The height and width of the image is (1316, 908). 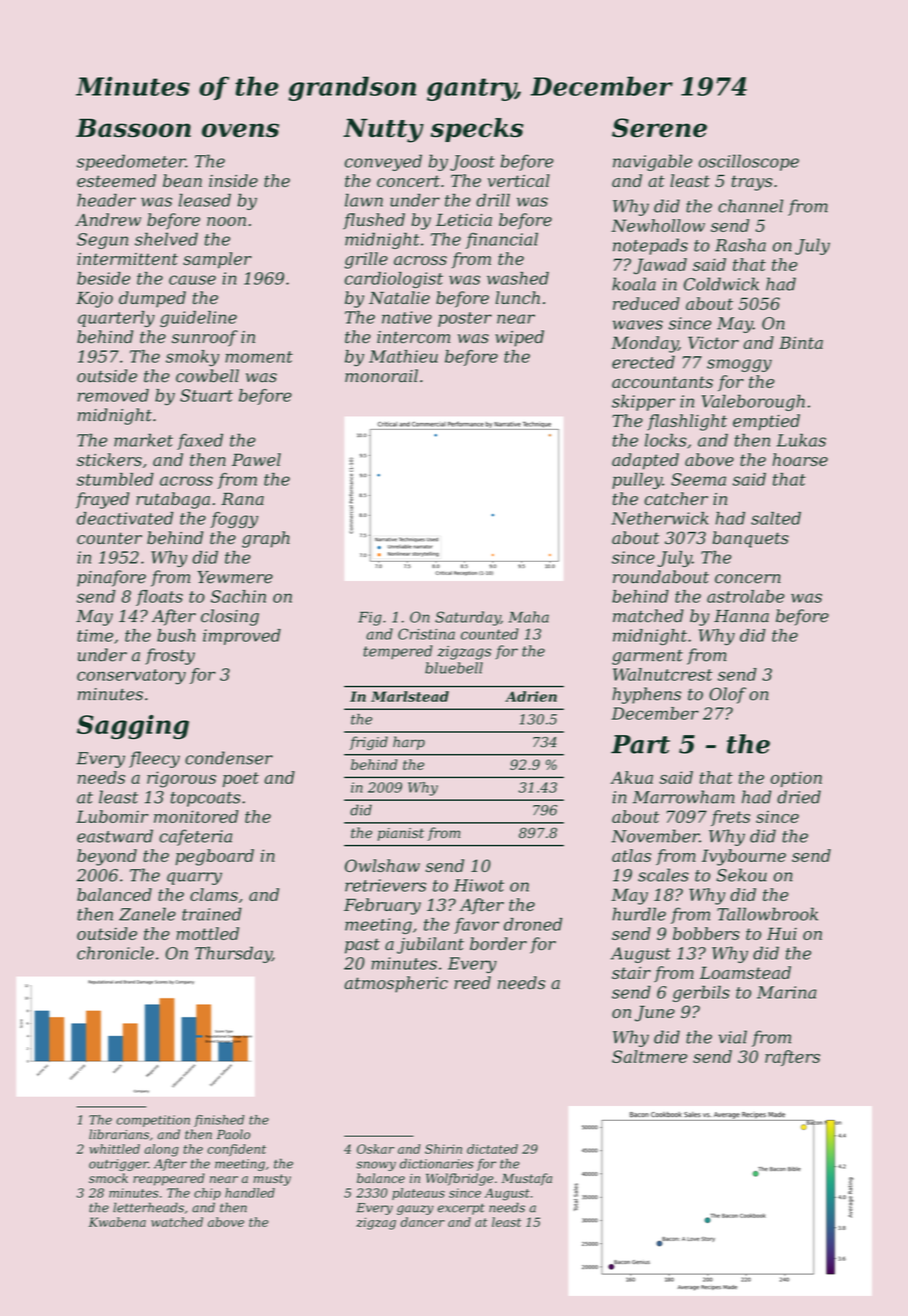 What do you see at coordinates (430, 945) in the image?
I see `jubilant` at bounding box center [430, 945].
